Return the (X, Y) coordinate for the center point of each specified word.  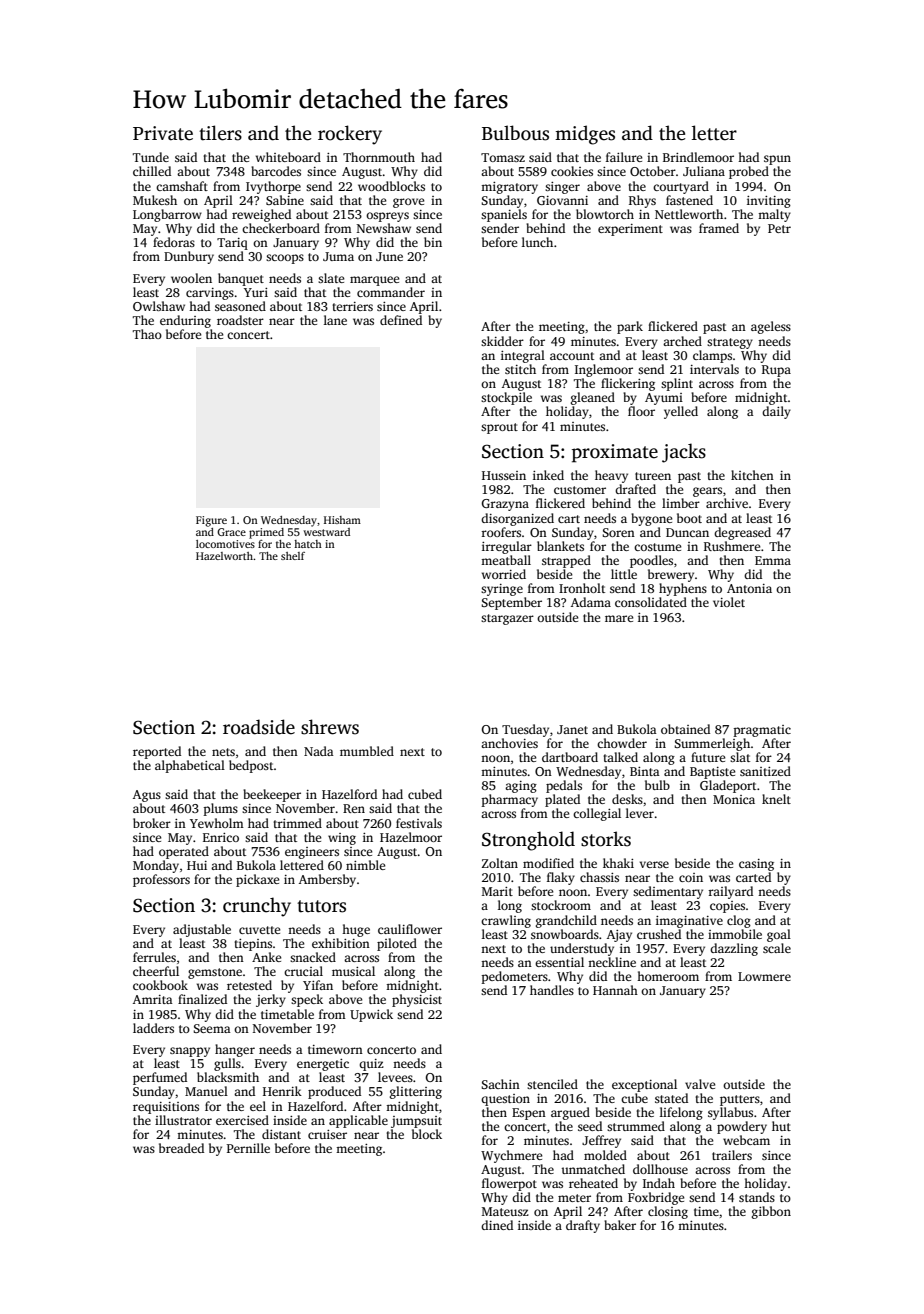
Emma (773, 560)
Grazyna (505, 505)
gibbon (771, 1212)
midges (585, 135)
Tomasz (503, 157)
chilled (152, 171)
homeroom (668, 976)
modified (548, 863)
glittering (416, 1092)
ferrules (154, 957)
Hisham (342, 520)
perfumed (160, 1078)
